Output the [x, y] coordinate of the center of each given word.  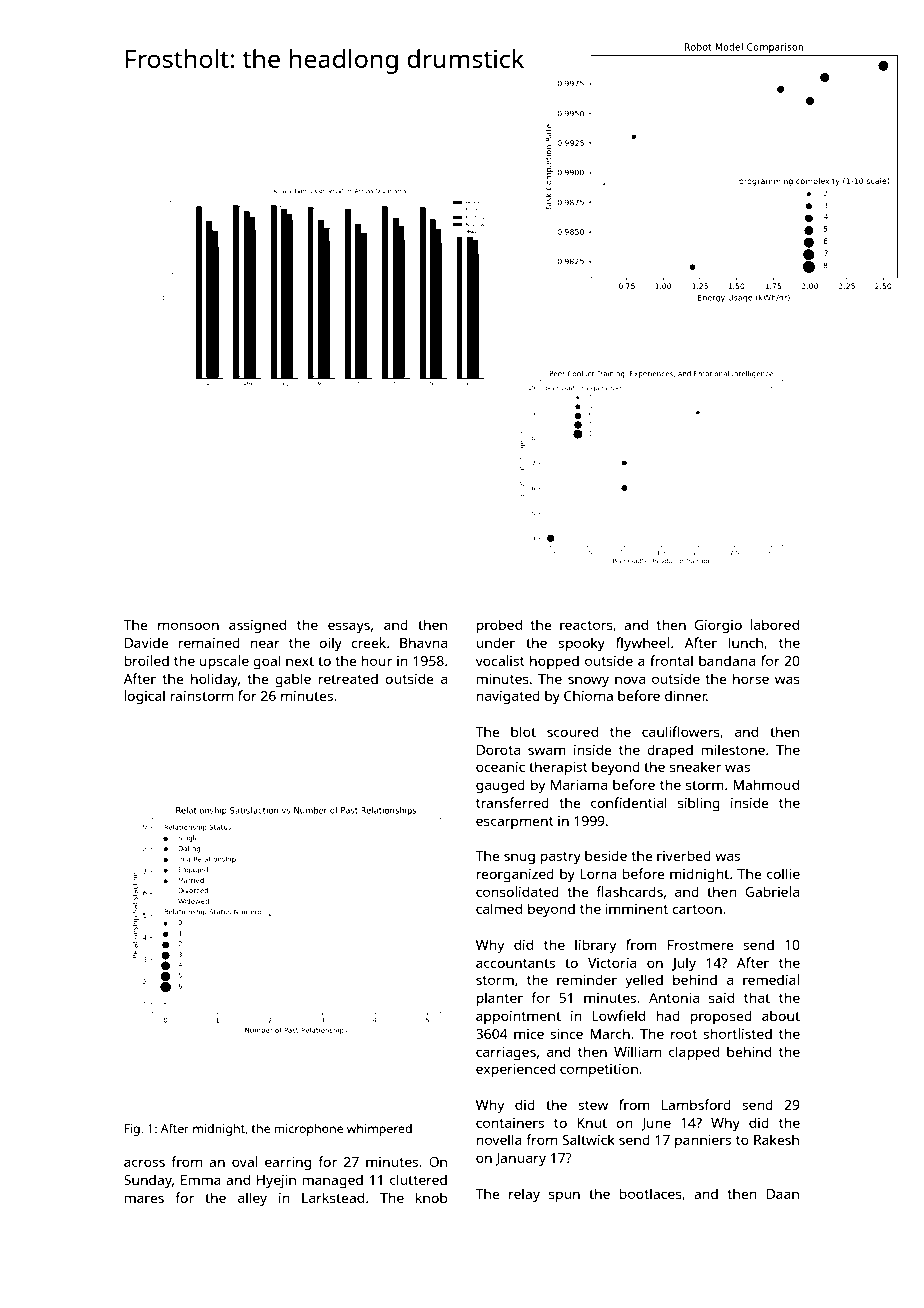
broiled [147, 660]
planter [500, 999]
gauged [500, 786]
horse [751, 678]
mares [144, 1199]
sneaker [695, 766]
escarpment [515, 823]
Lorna [598, 874]
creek [368, 642]
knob [431, 1197]
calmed [499, 908]
